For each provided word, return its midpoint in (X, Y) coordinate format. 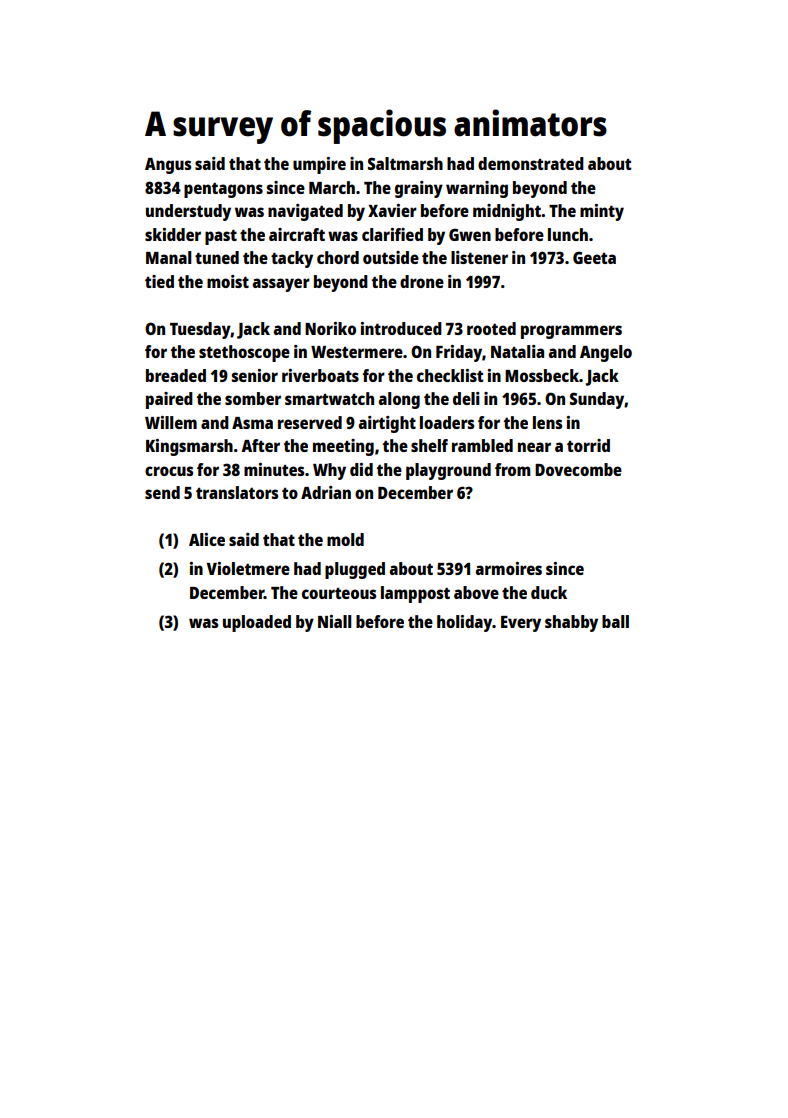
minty (602, 212)
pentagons (223, 190)
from (513, 469)
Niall (335, 621)
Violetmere (248, 568)
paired (169, 400)
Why (329, 471)
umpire (319, 165)
